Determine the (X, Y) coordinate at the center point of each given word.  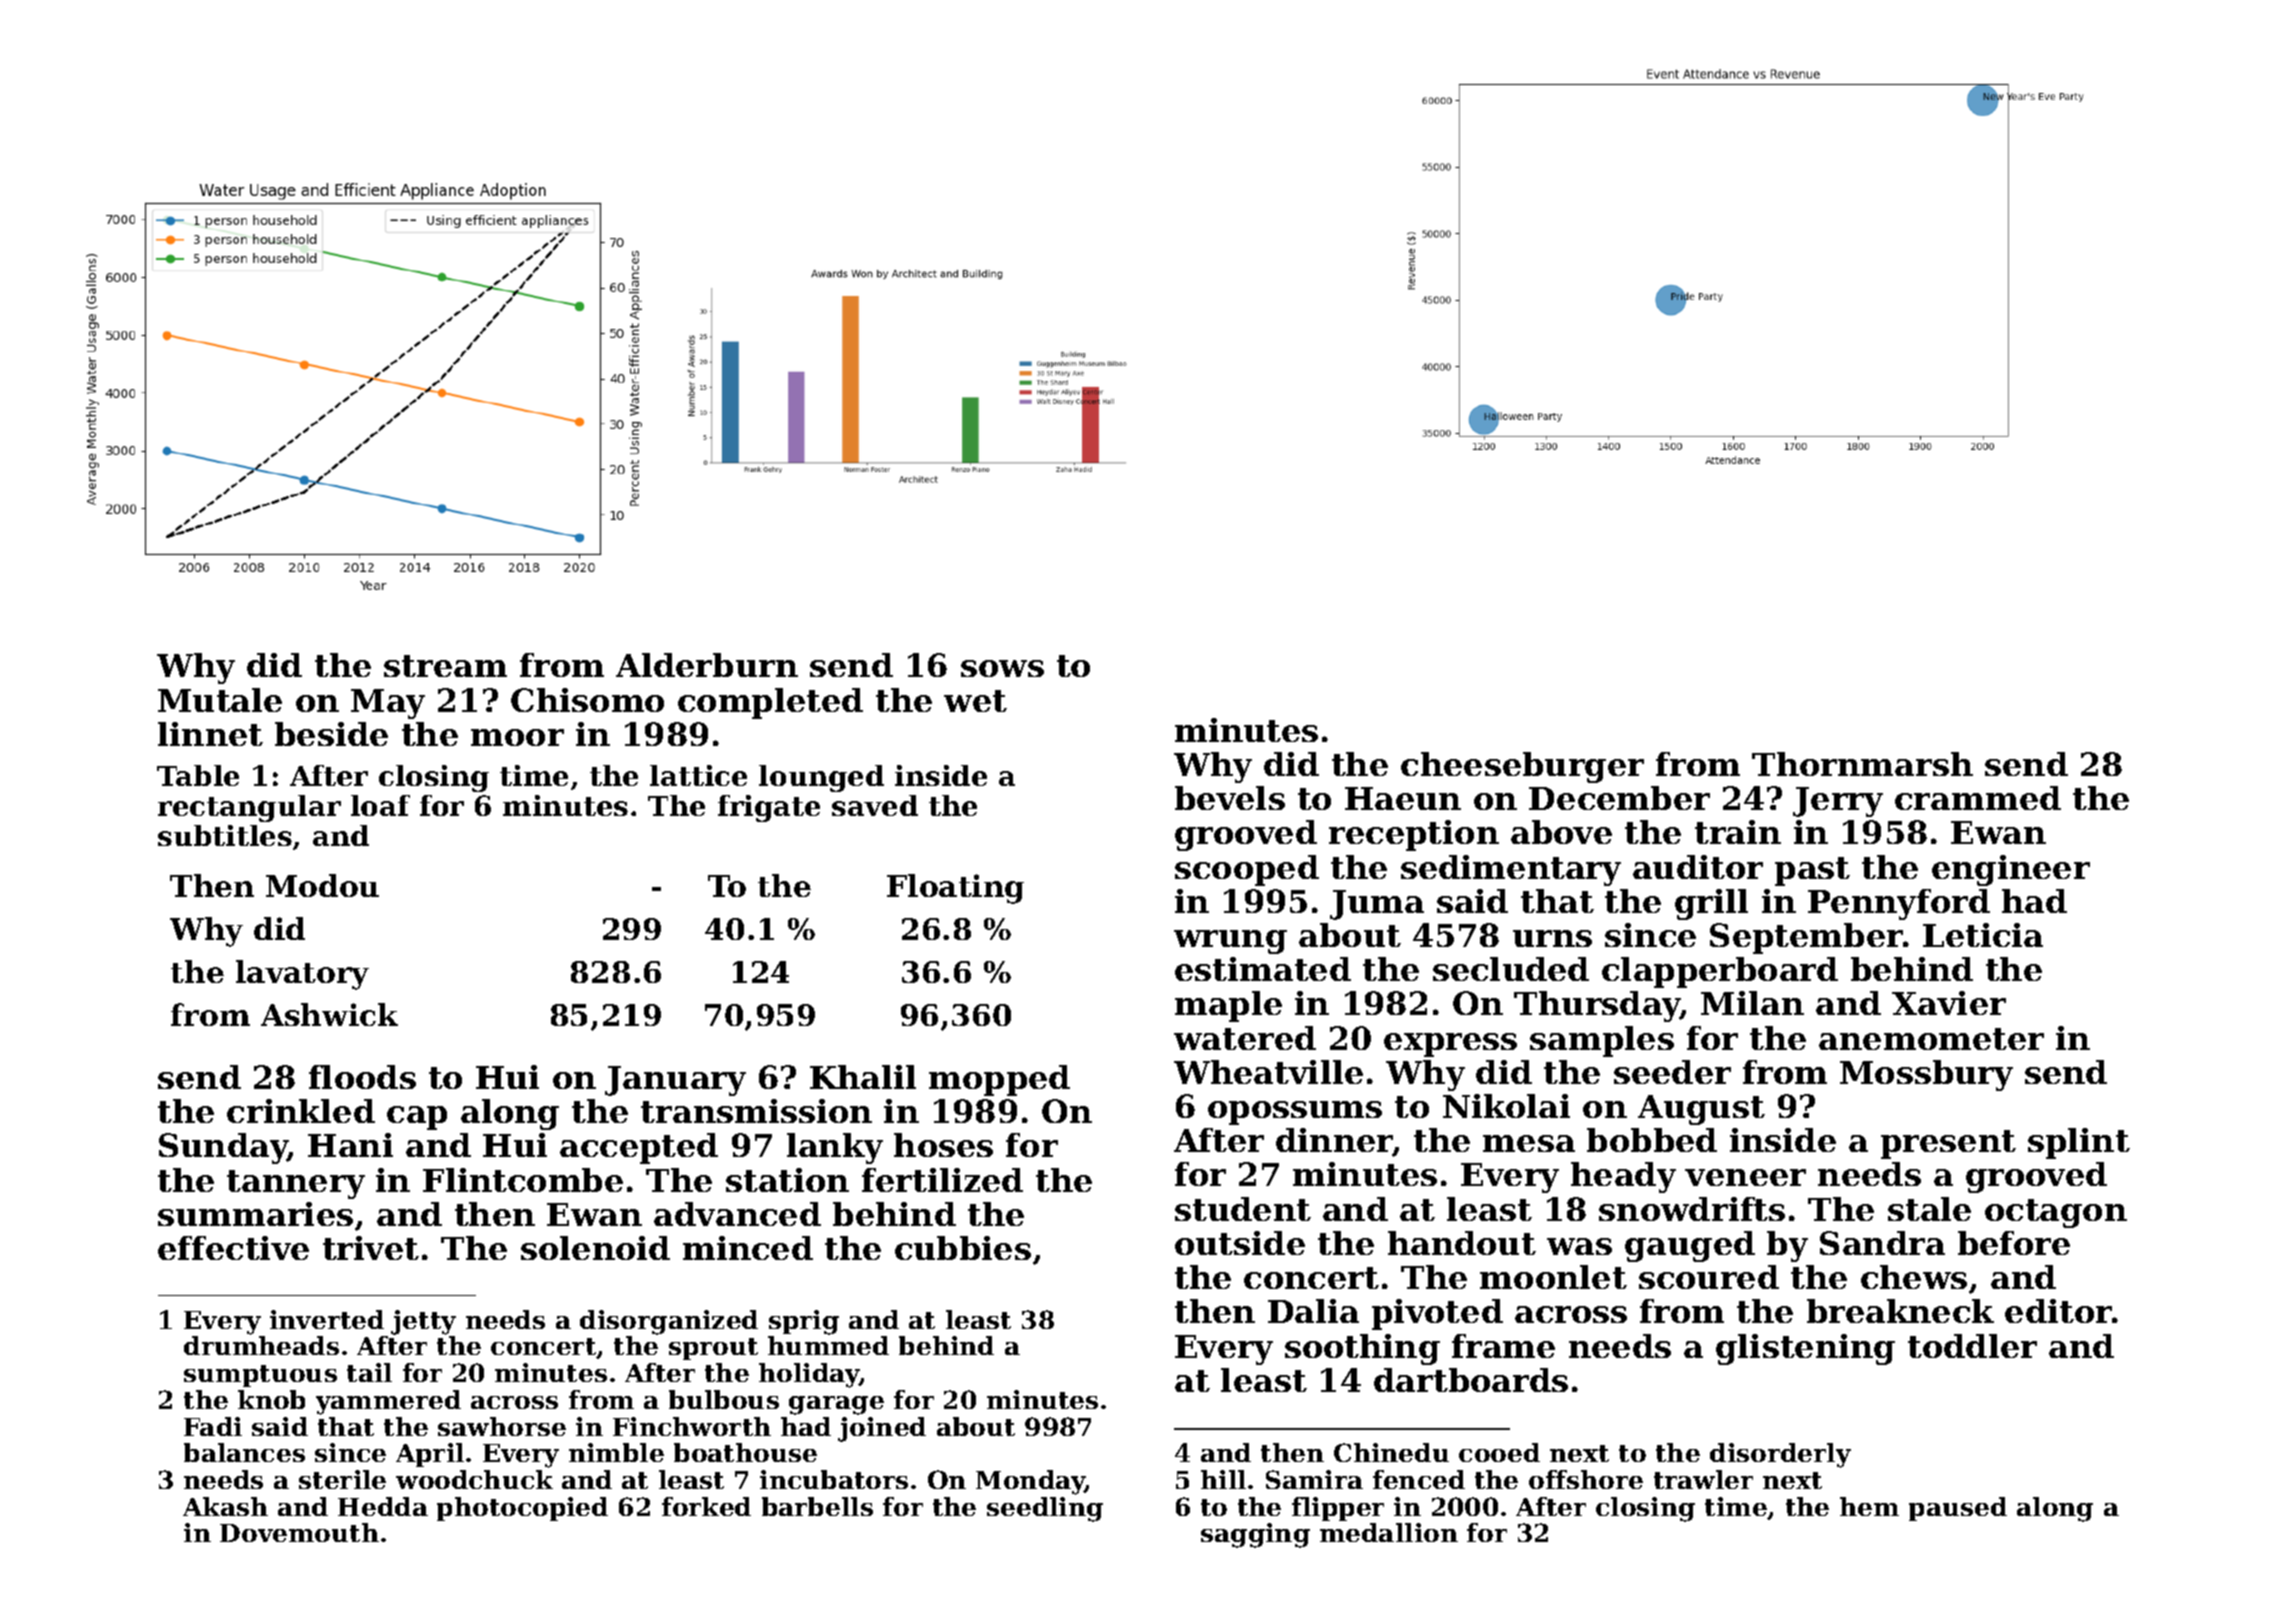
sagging (1255, 1535)
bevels (1230, 798)
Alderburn (707, 665)
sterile (342, 1479)
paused (1958, 1509)
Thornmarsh (1862, 764)
